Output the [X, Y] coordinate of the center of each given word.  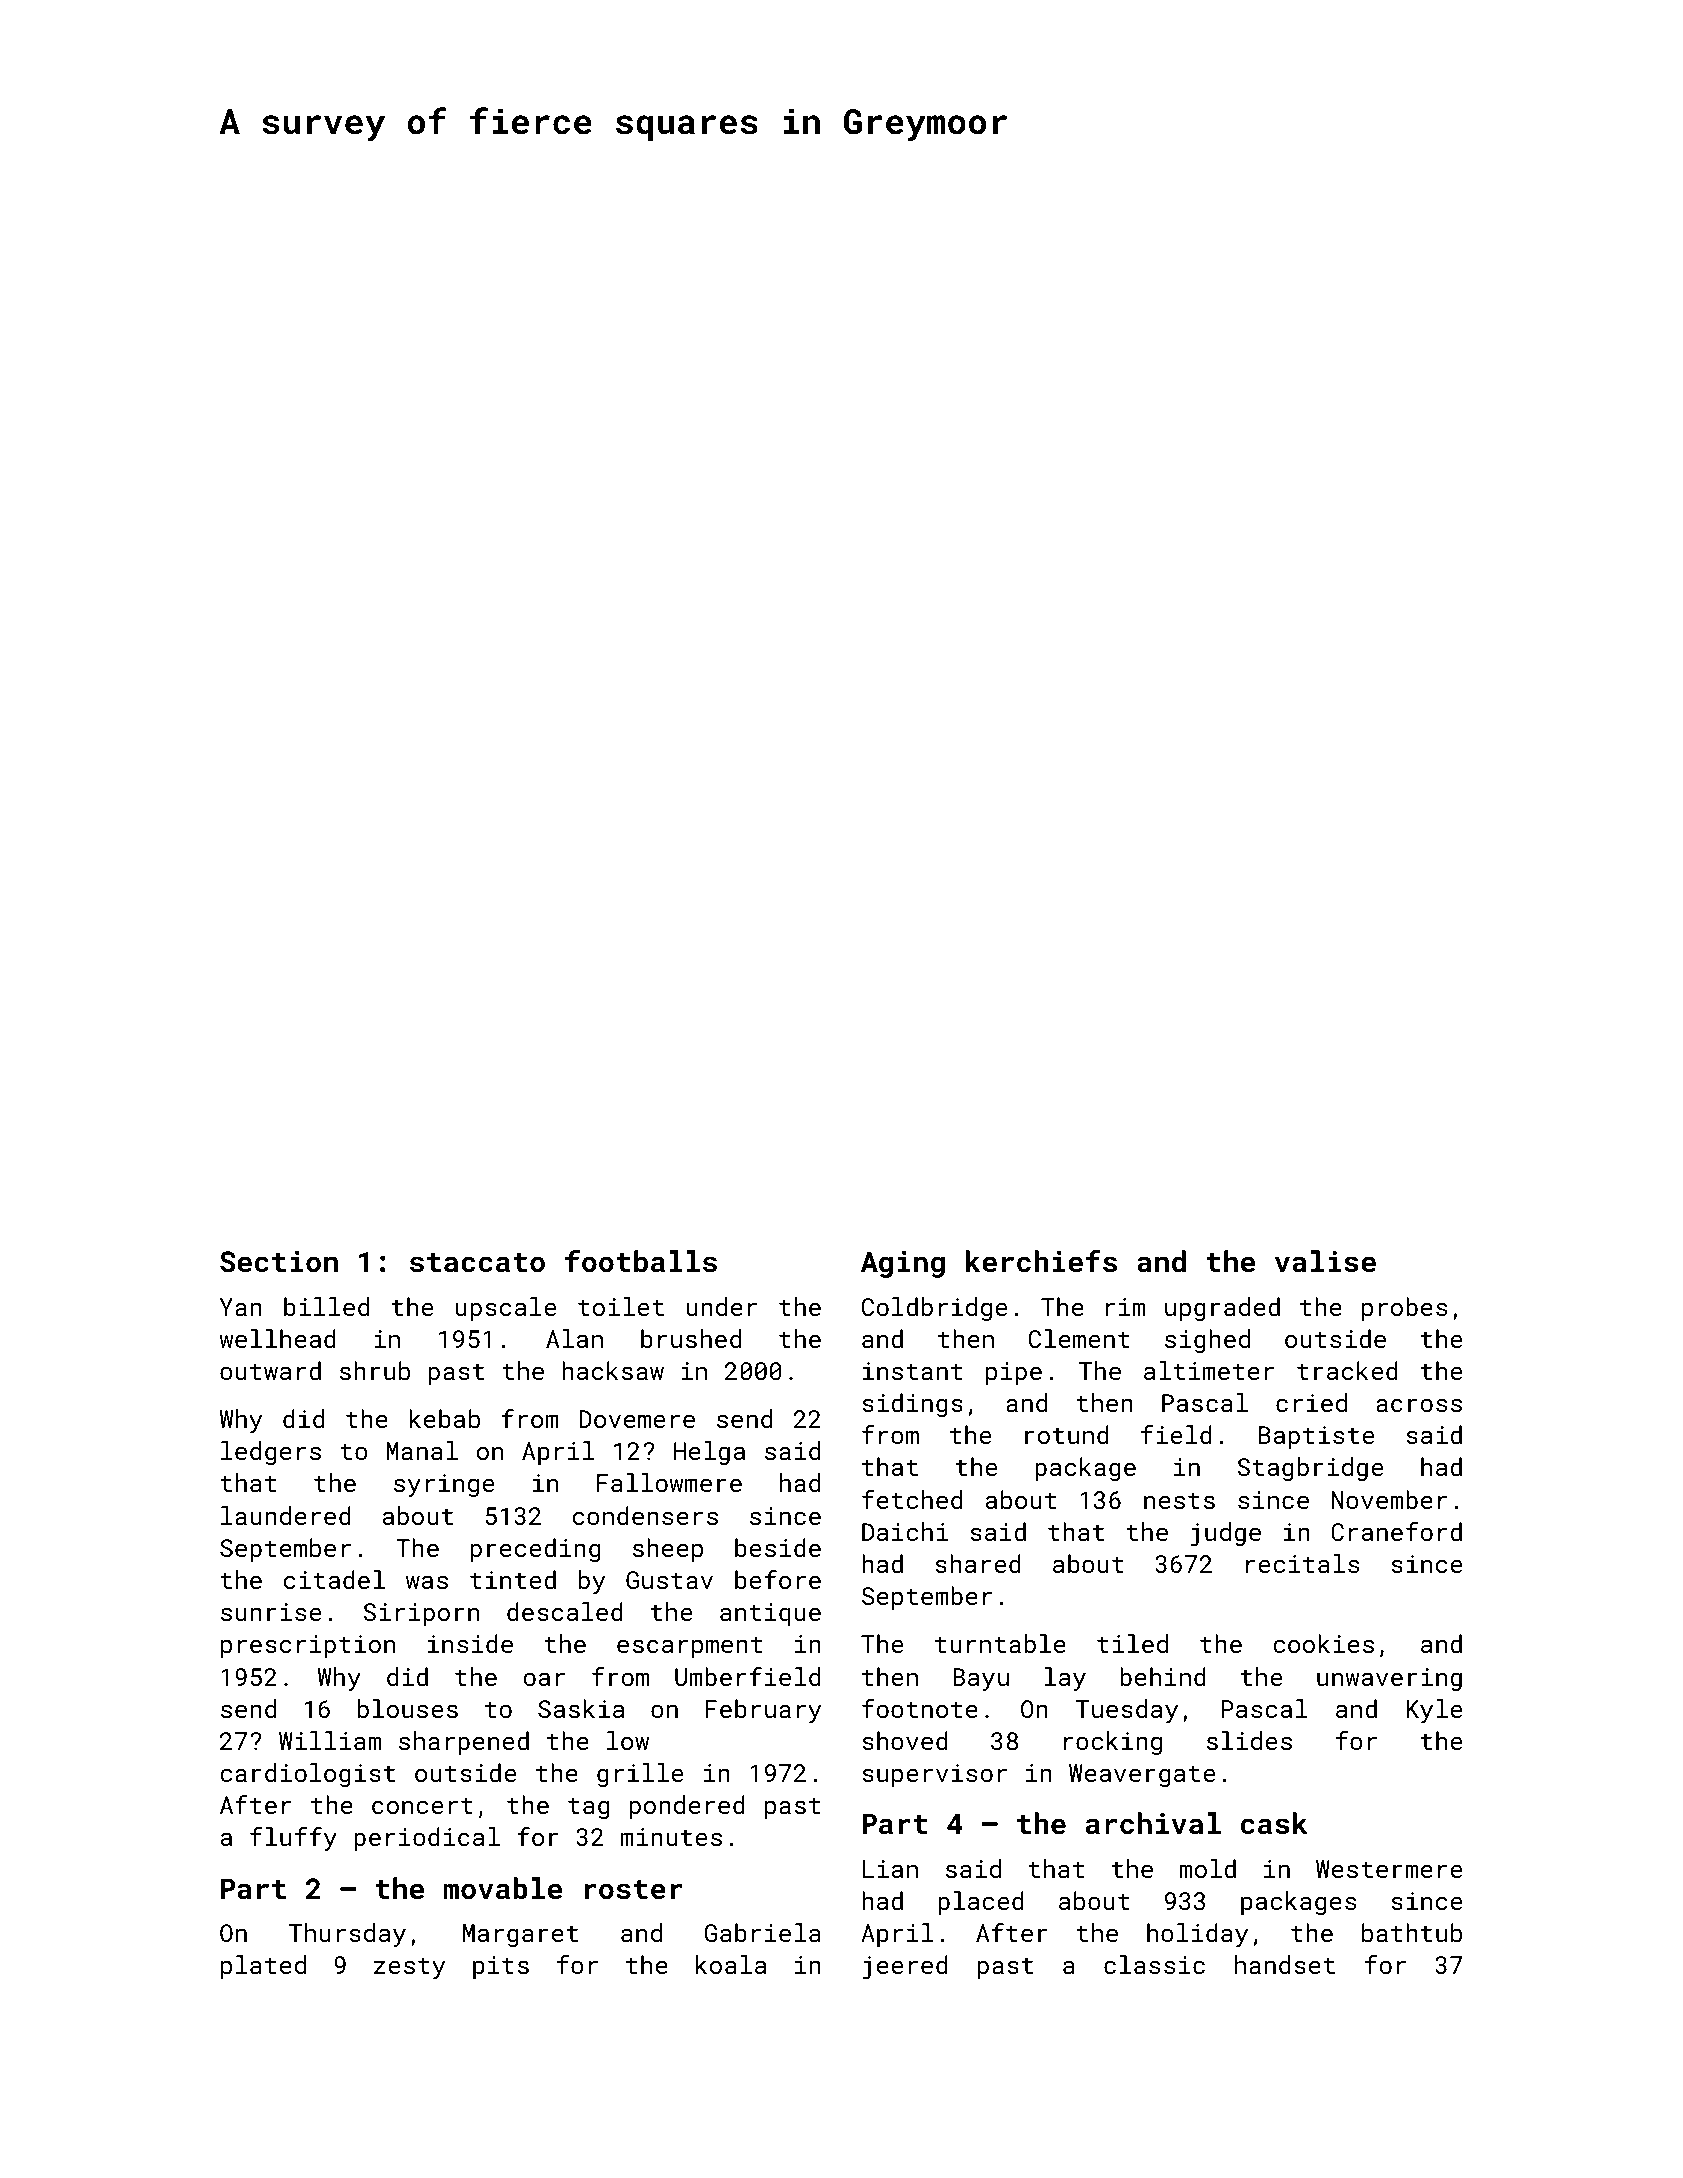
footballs [641, 1261]
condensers [645, 1515]
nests [1179, 1501]
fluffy [293, 1839]
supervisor [934, 1775]
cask [1274, 1823]
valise [1325, 1261]
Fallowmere [669, 1482]
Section [279, 1262]
